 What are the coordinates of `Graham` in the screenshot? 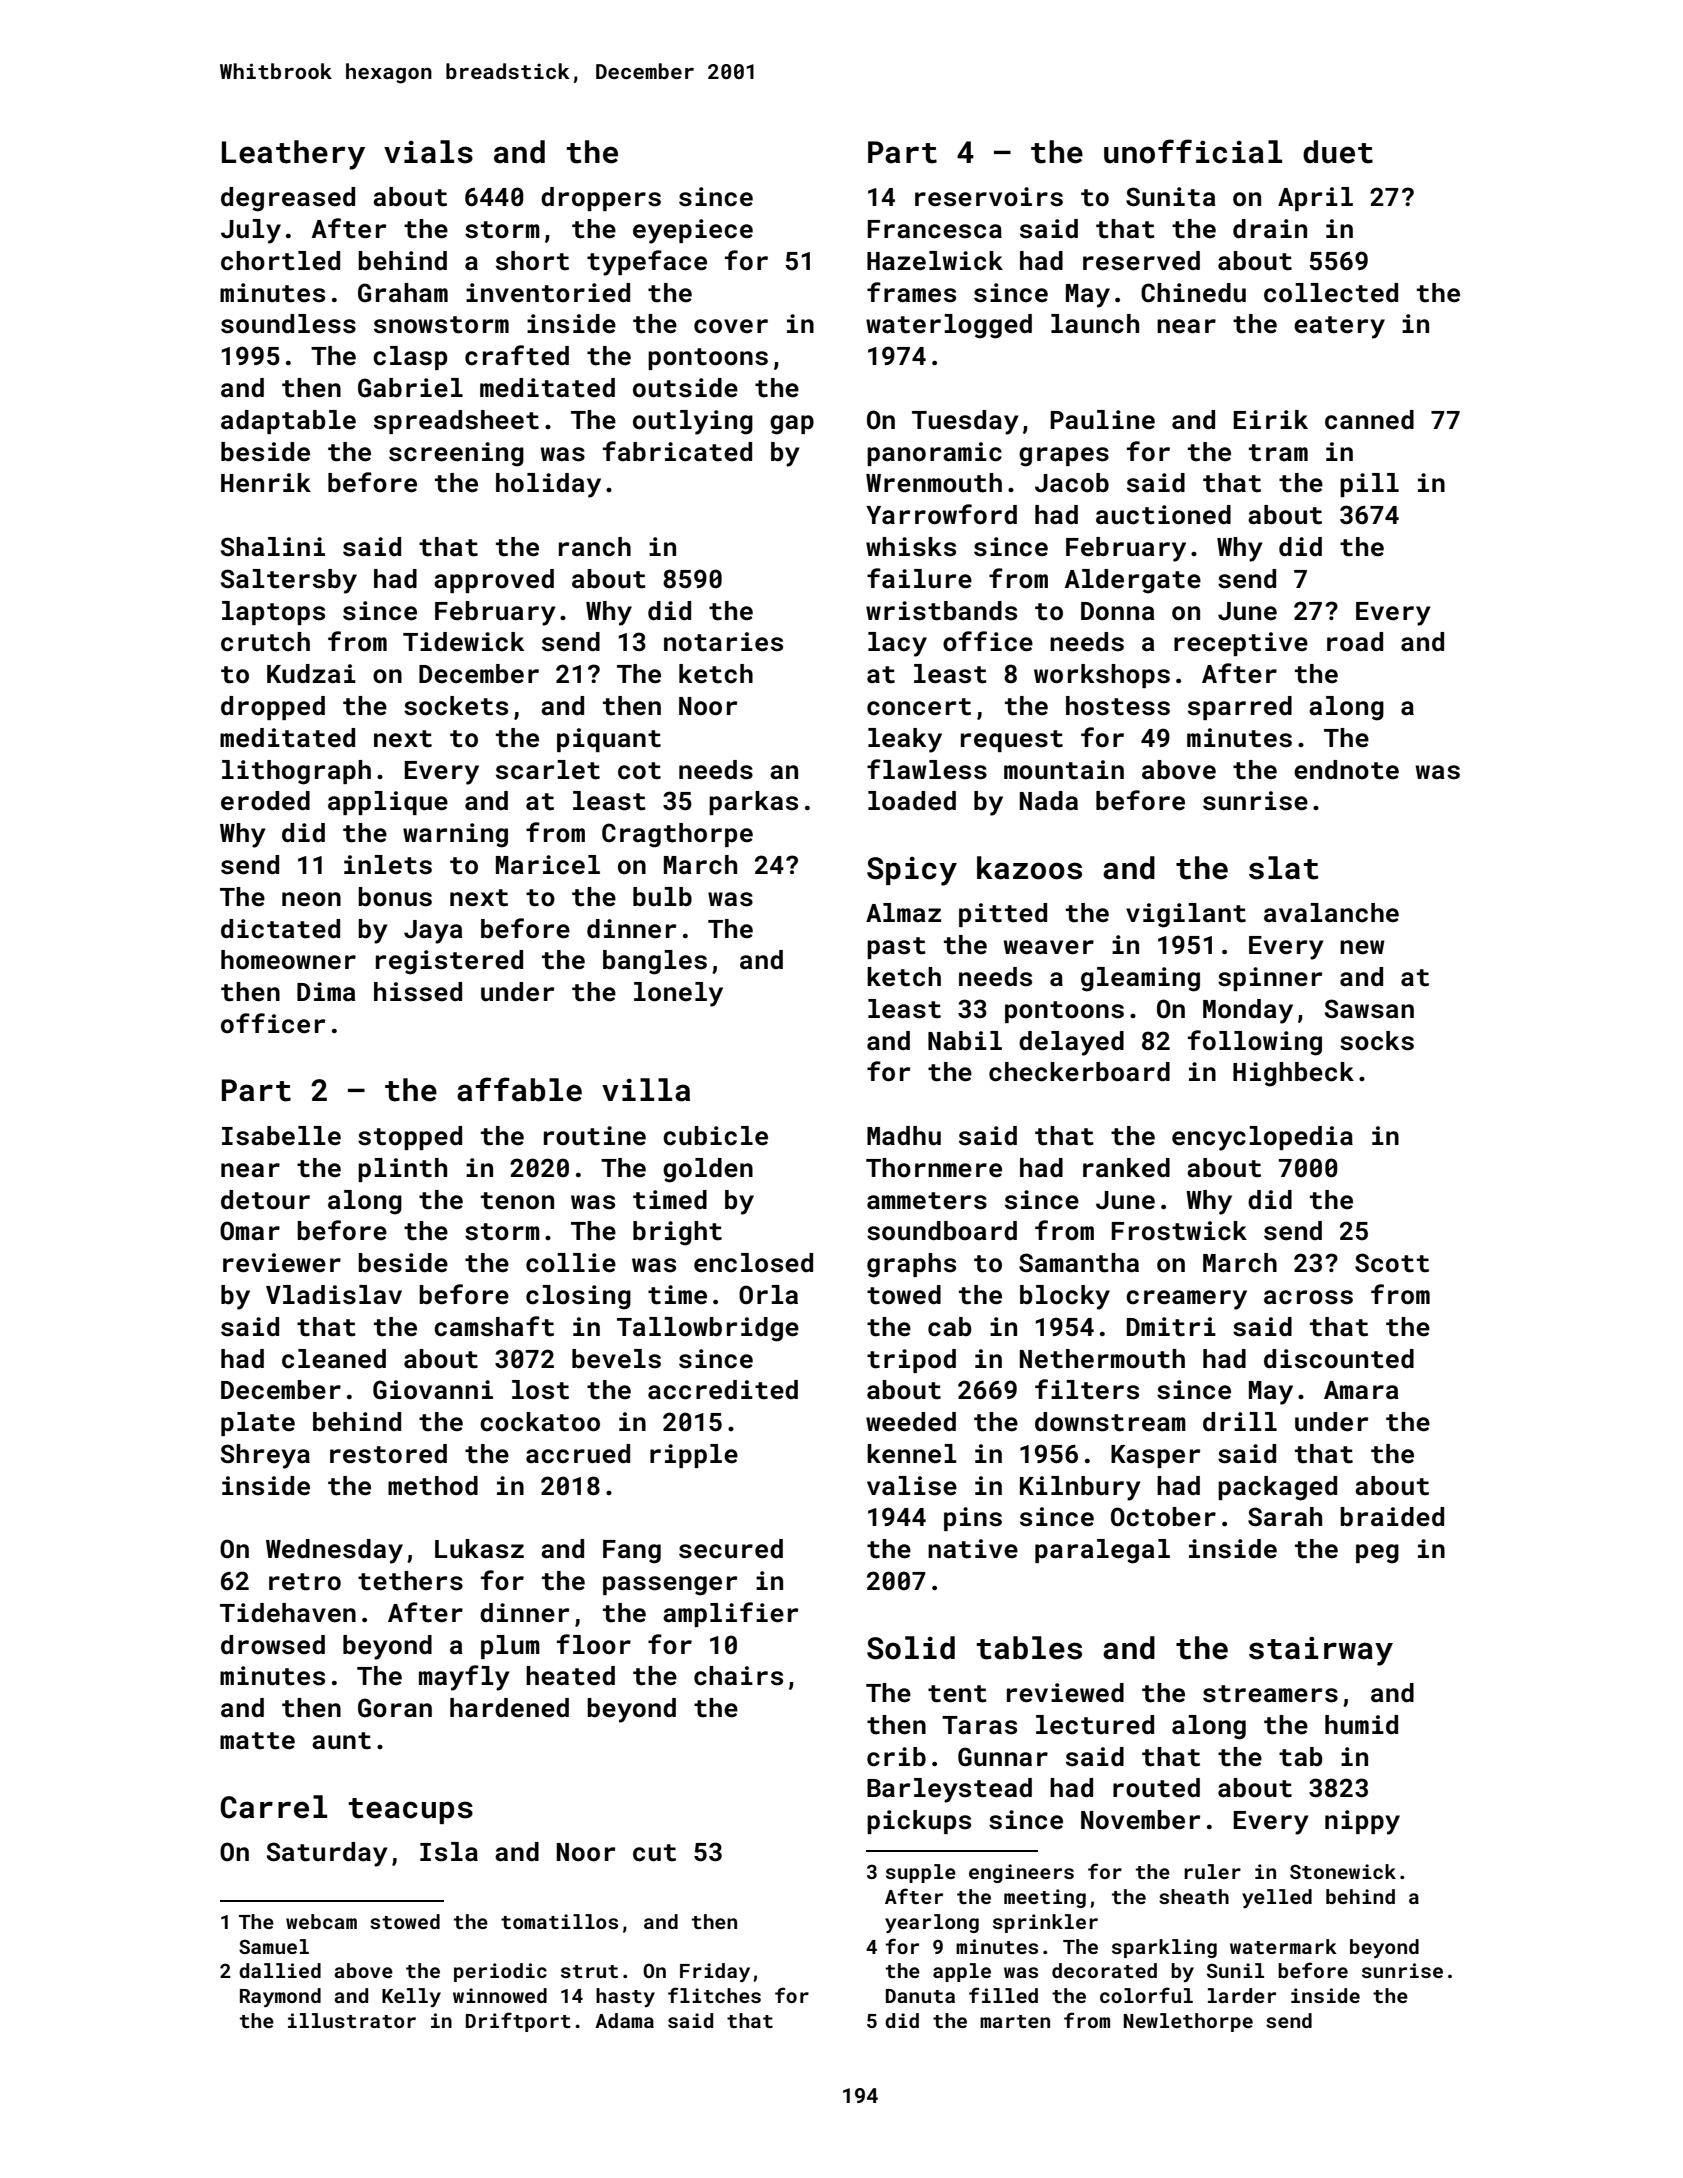 It's located at (403, 293).
